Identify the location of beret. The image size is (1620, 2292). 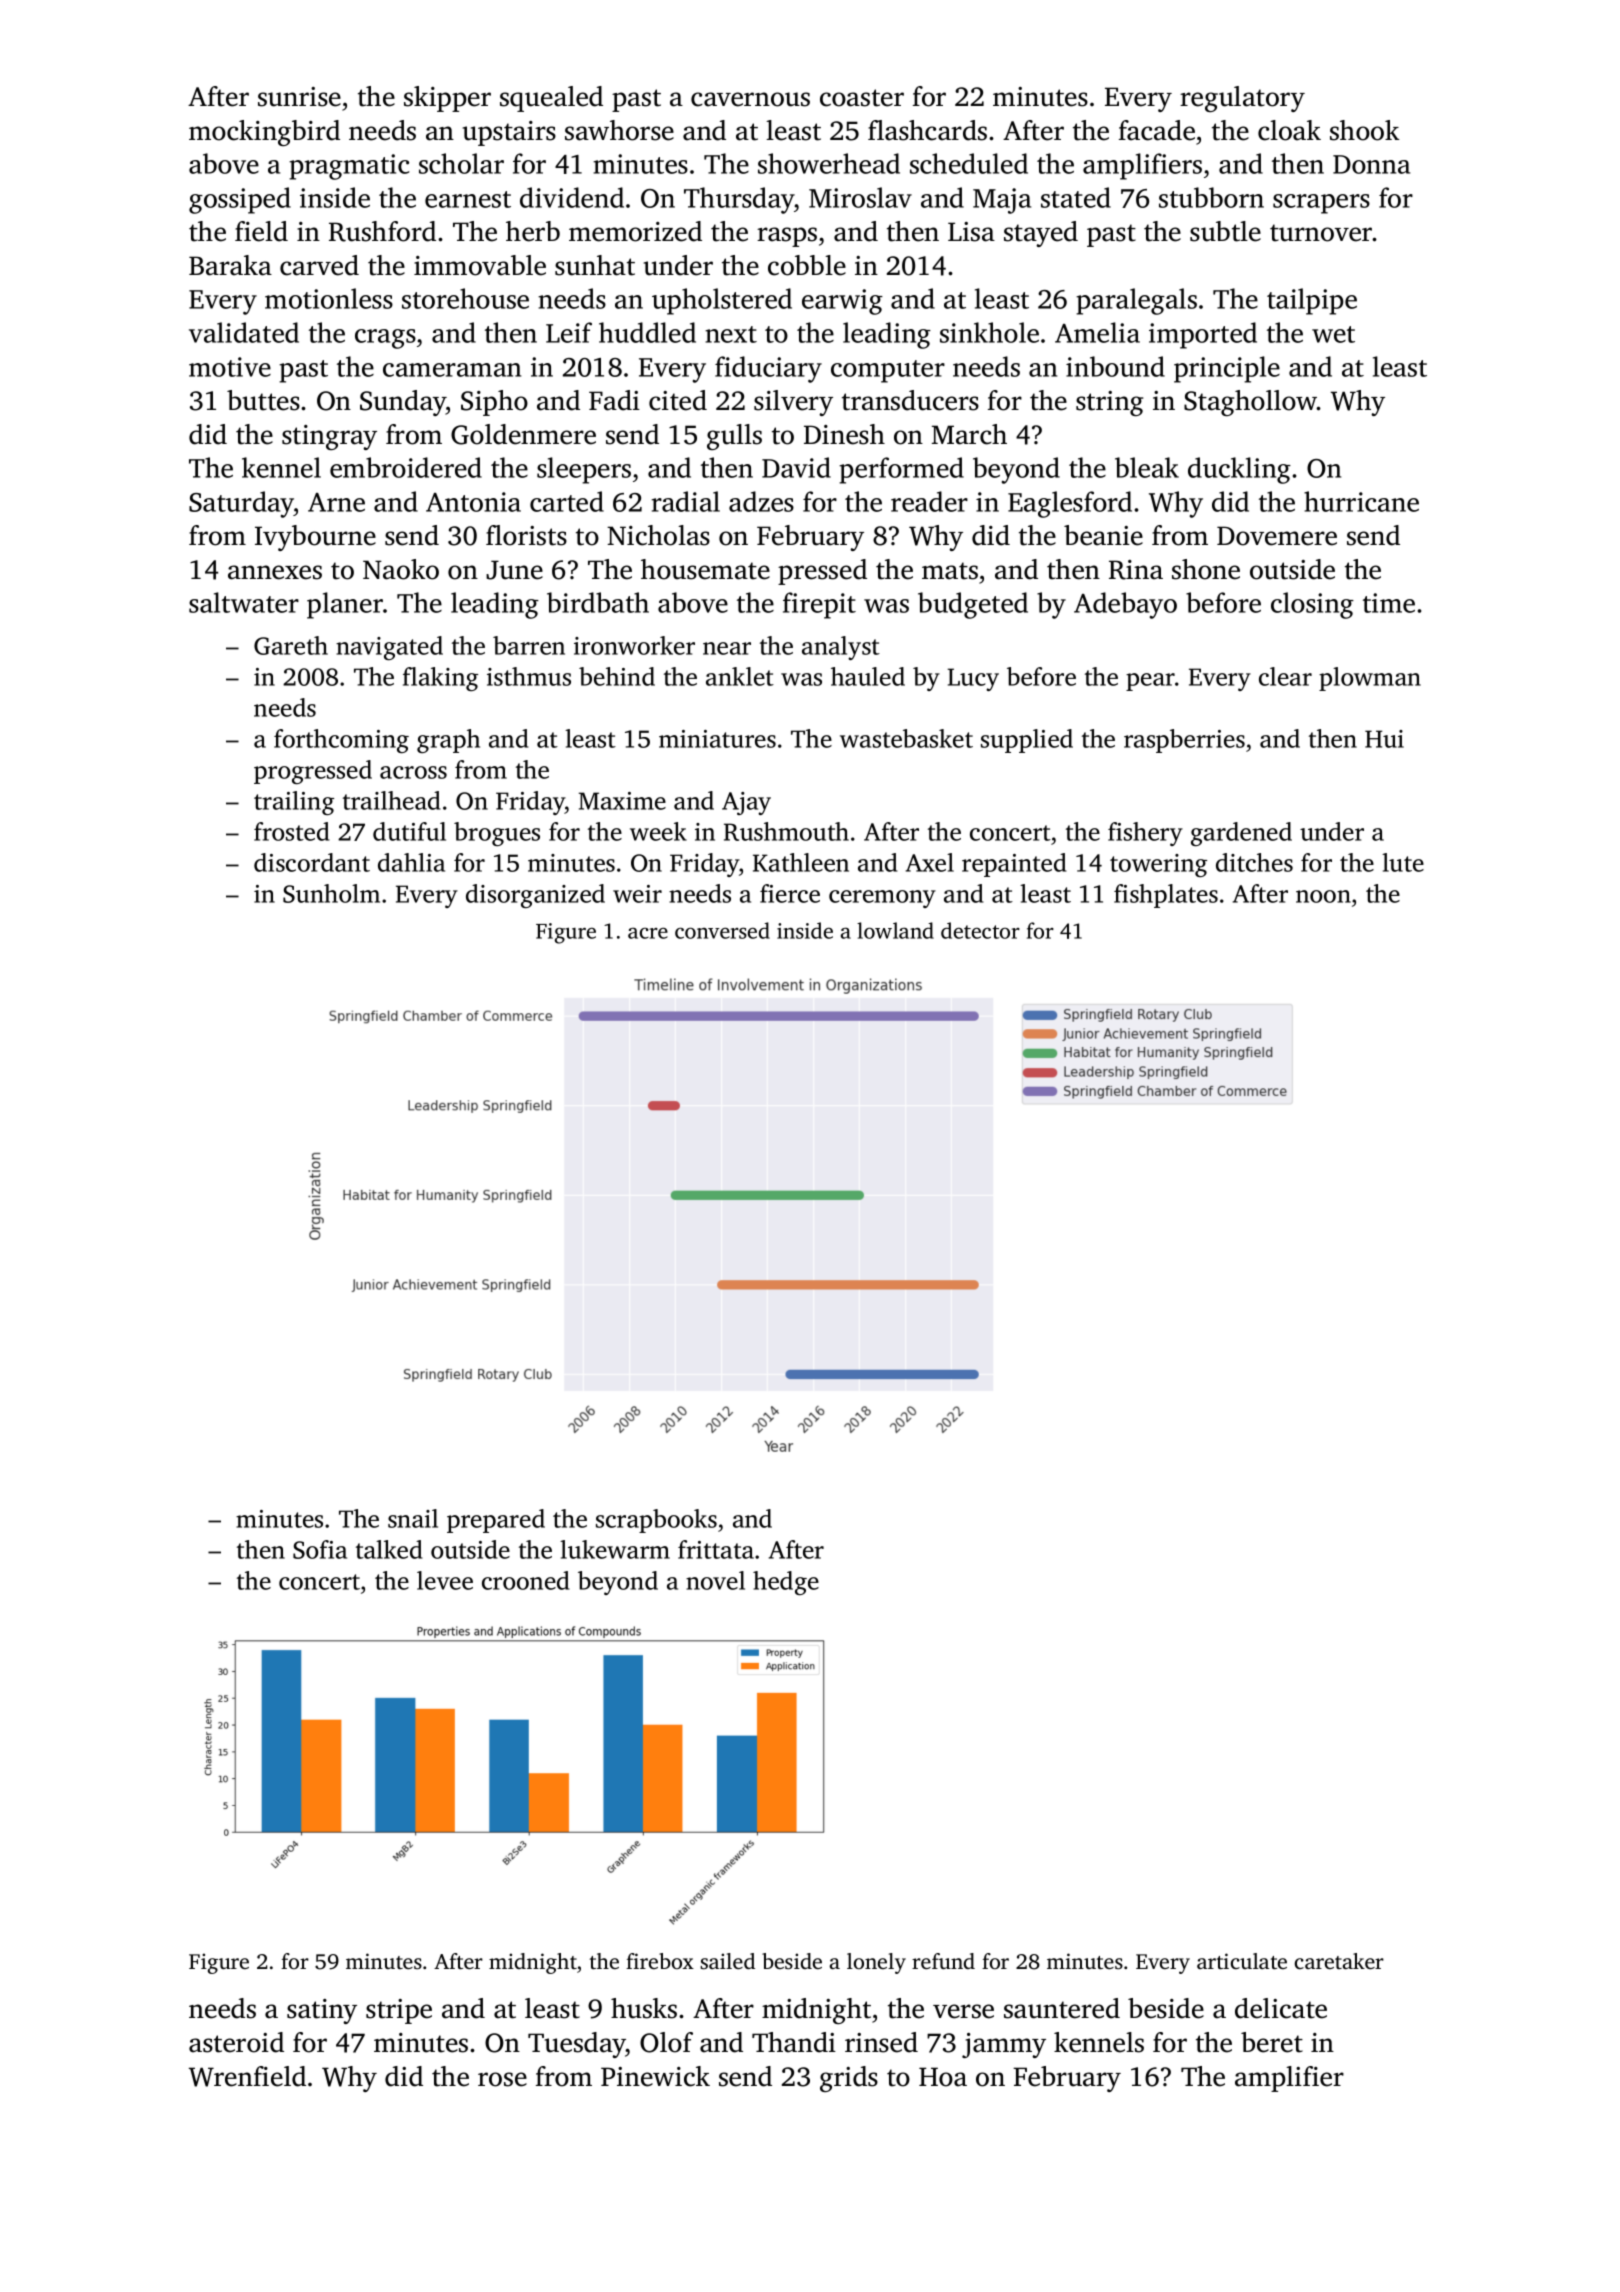
(1272, 2042).
